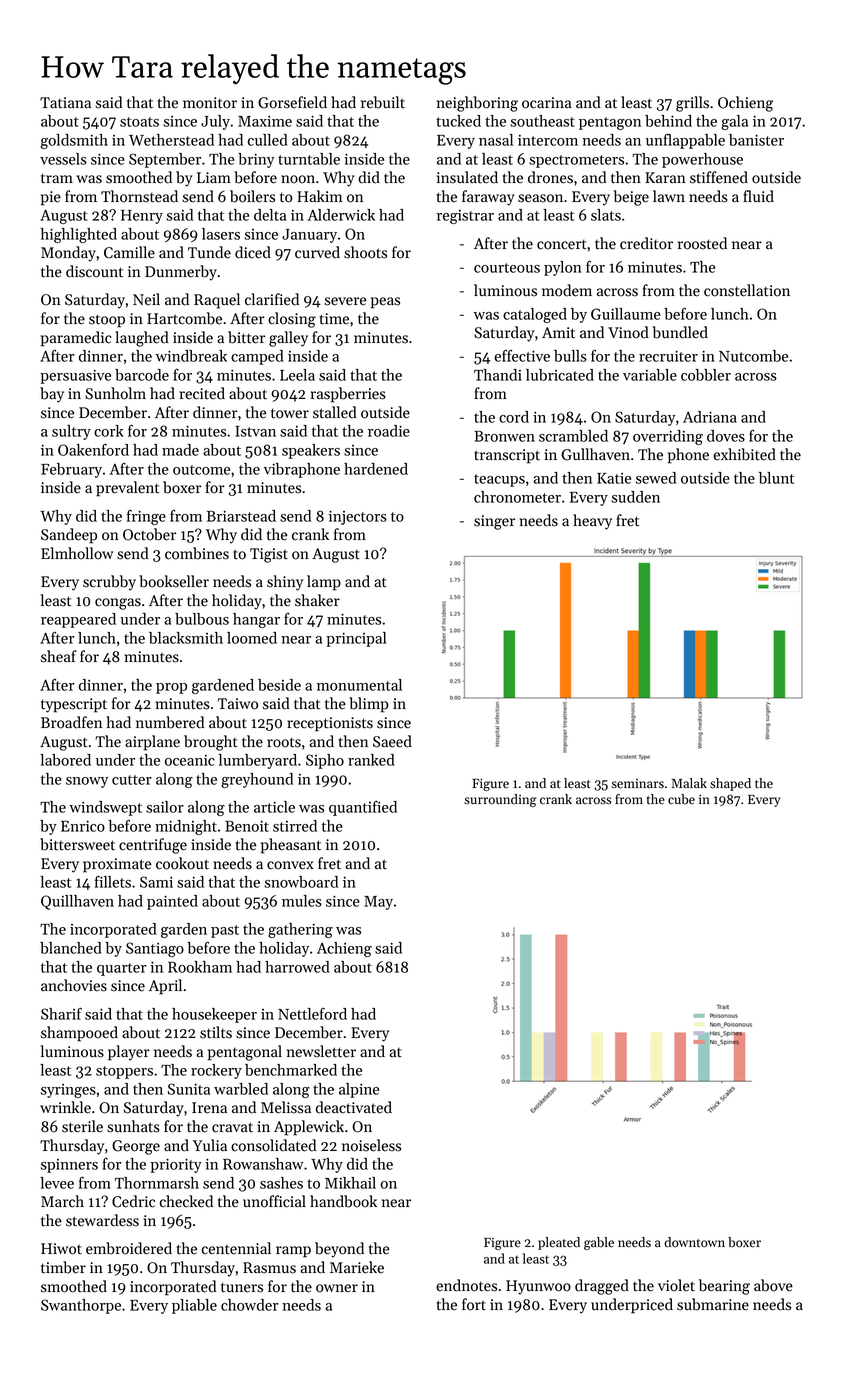  I want to click on downtown, so click(694, 1242).
